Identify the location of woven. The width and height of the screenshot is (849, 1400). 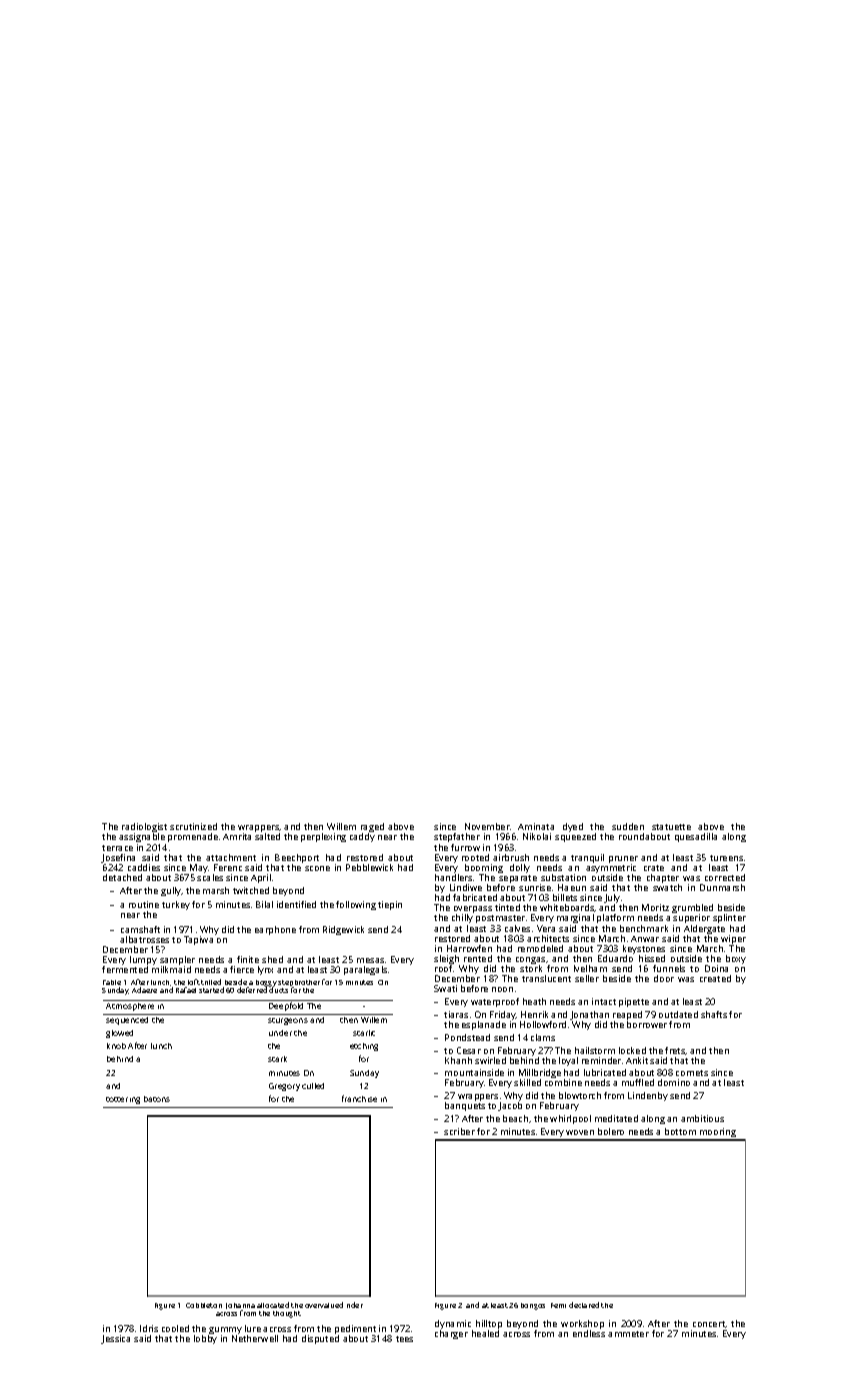
(580, 1132).
